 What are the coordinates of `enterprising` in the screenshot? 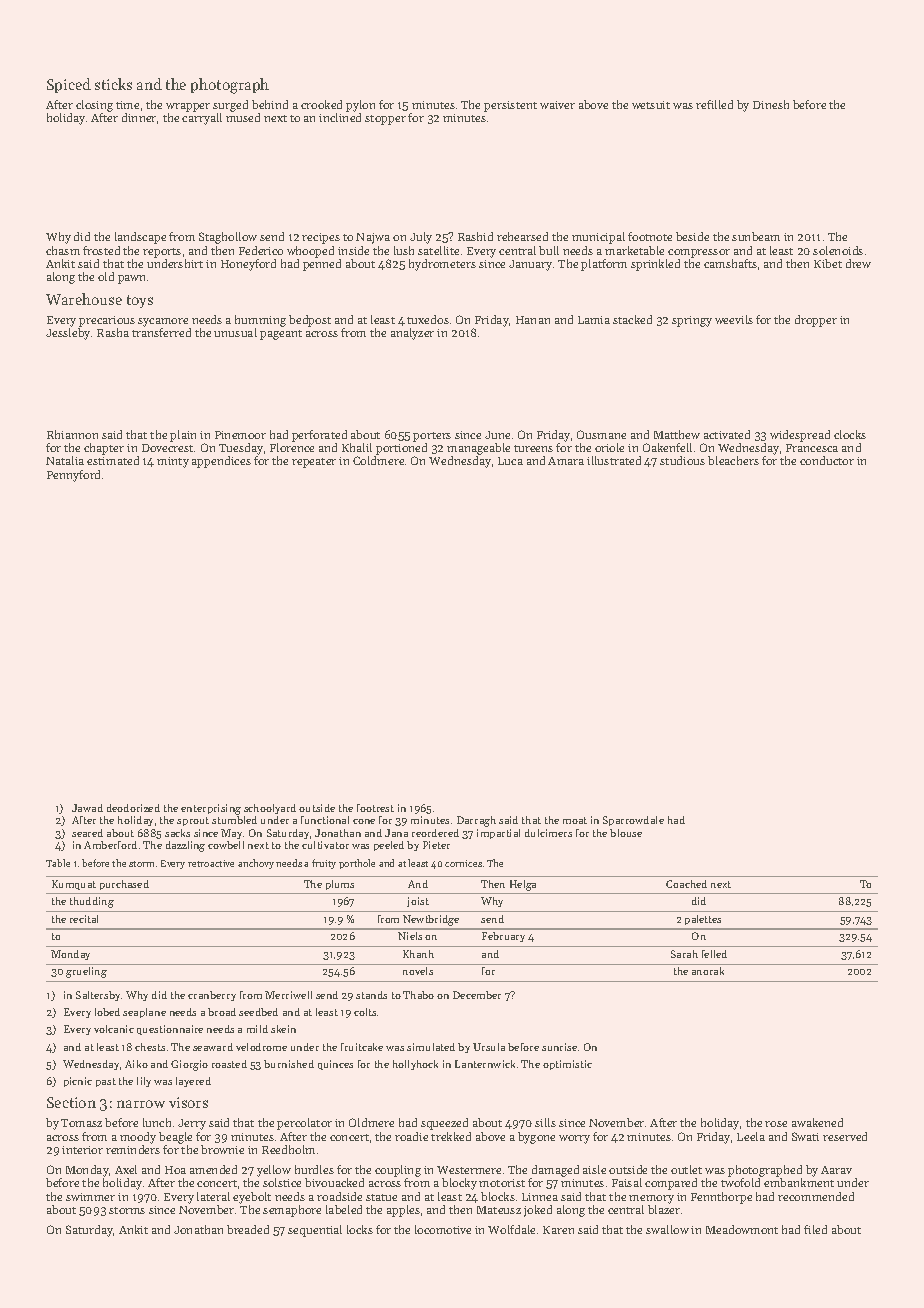 It's located at (211, 809).
